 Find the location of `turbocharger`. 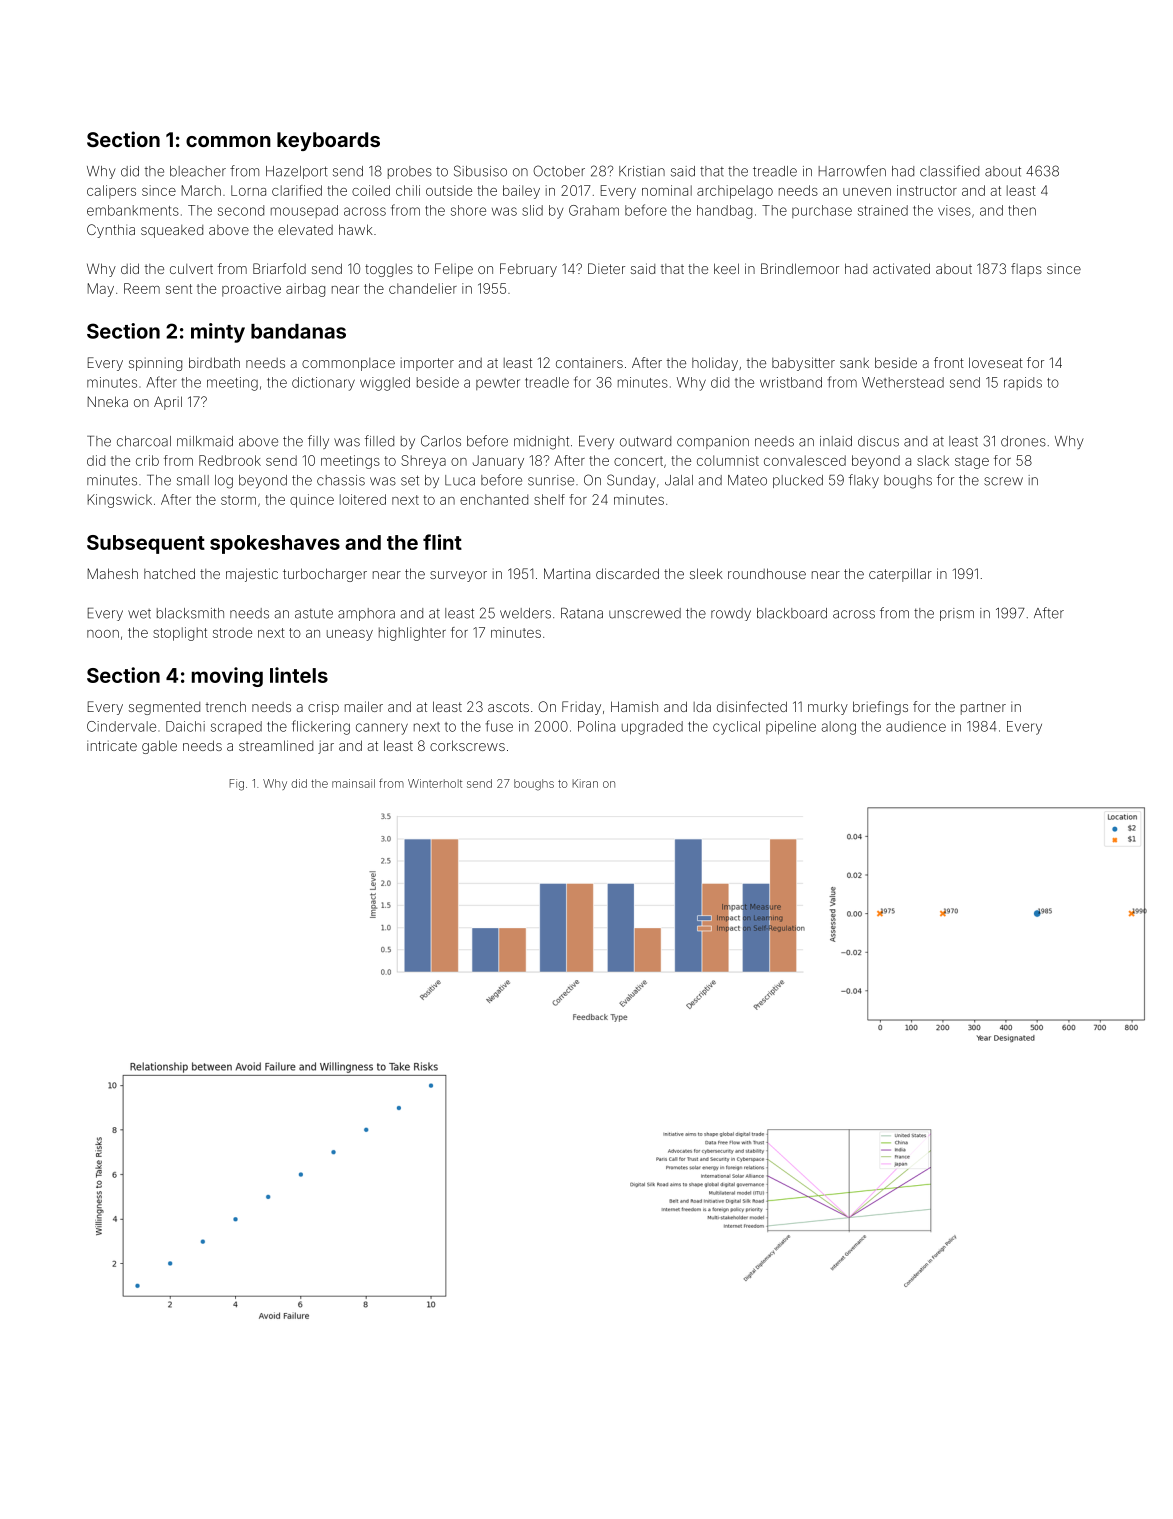

turbocharger is located at coordinates (325, 575).
